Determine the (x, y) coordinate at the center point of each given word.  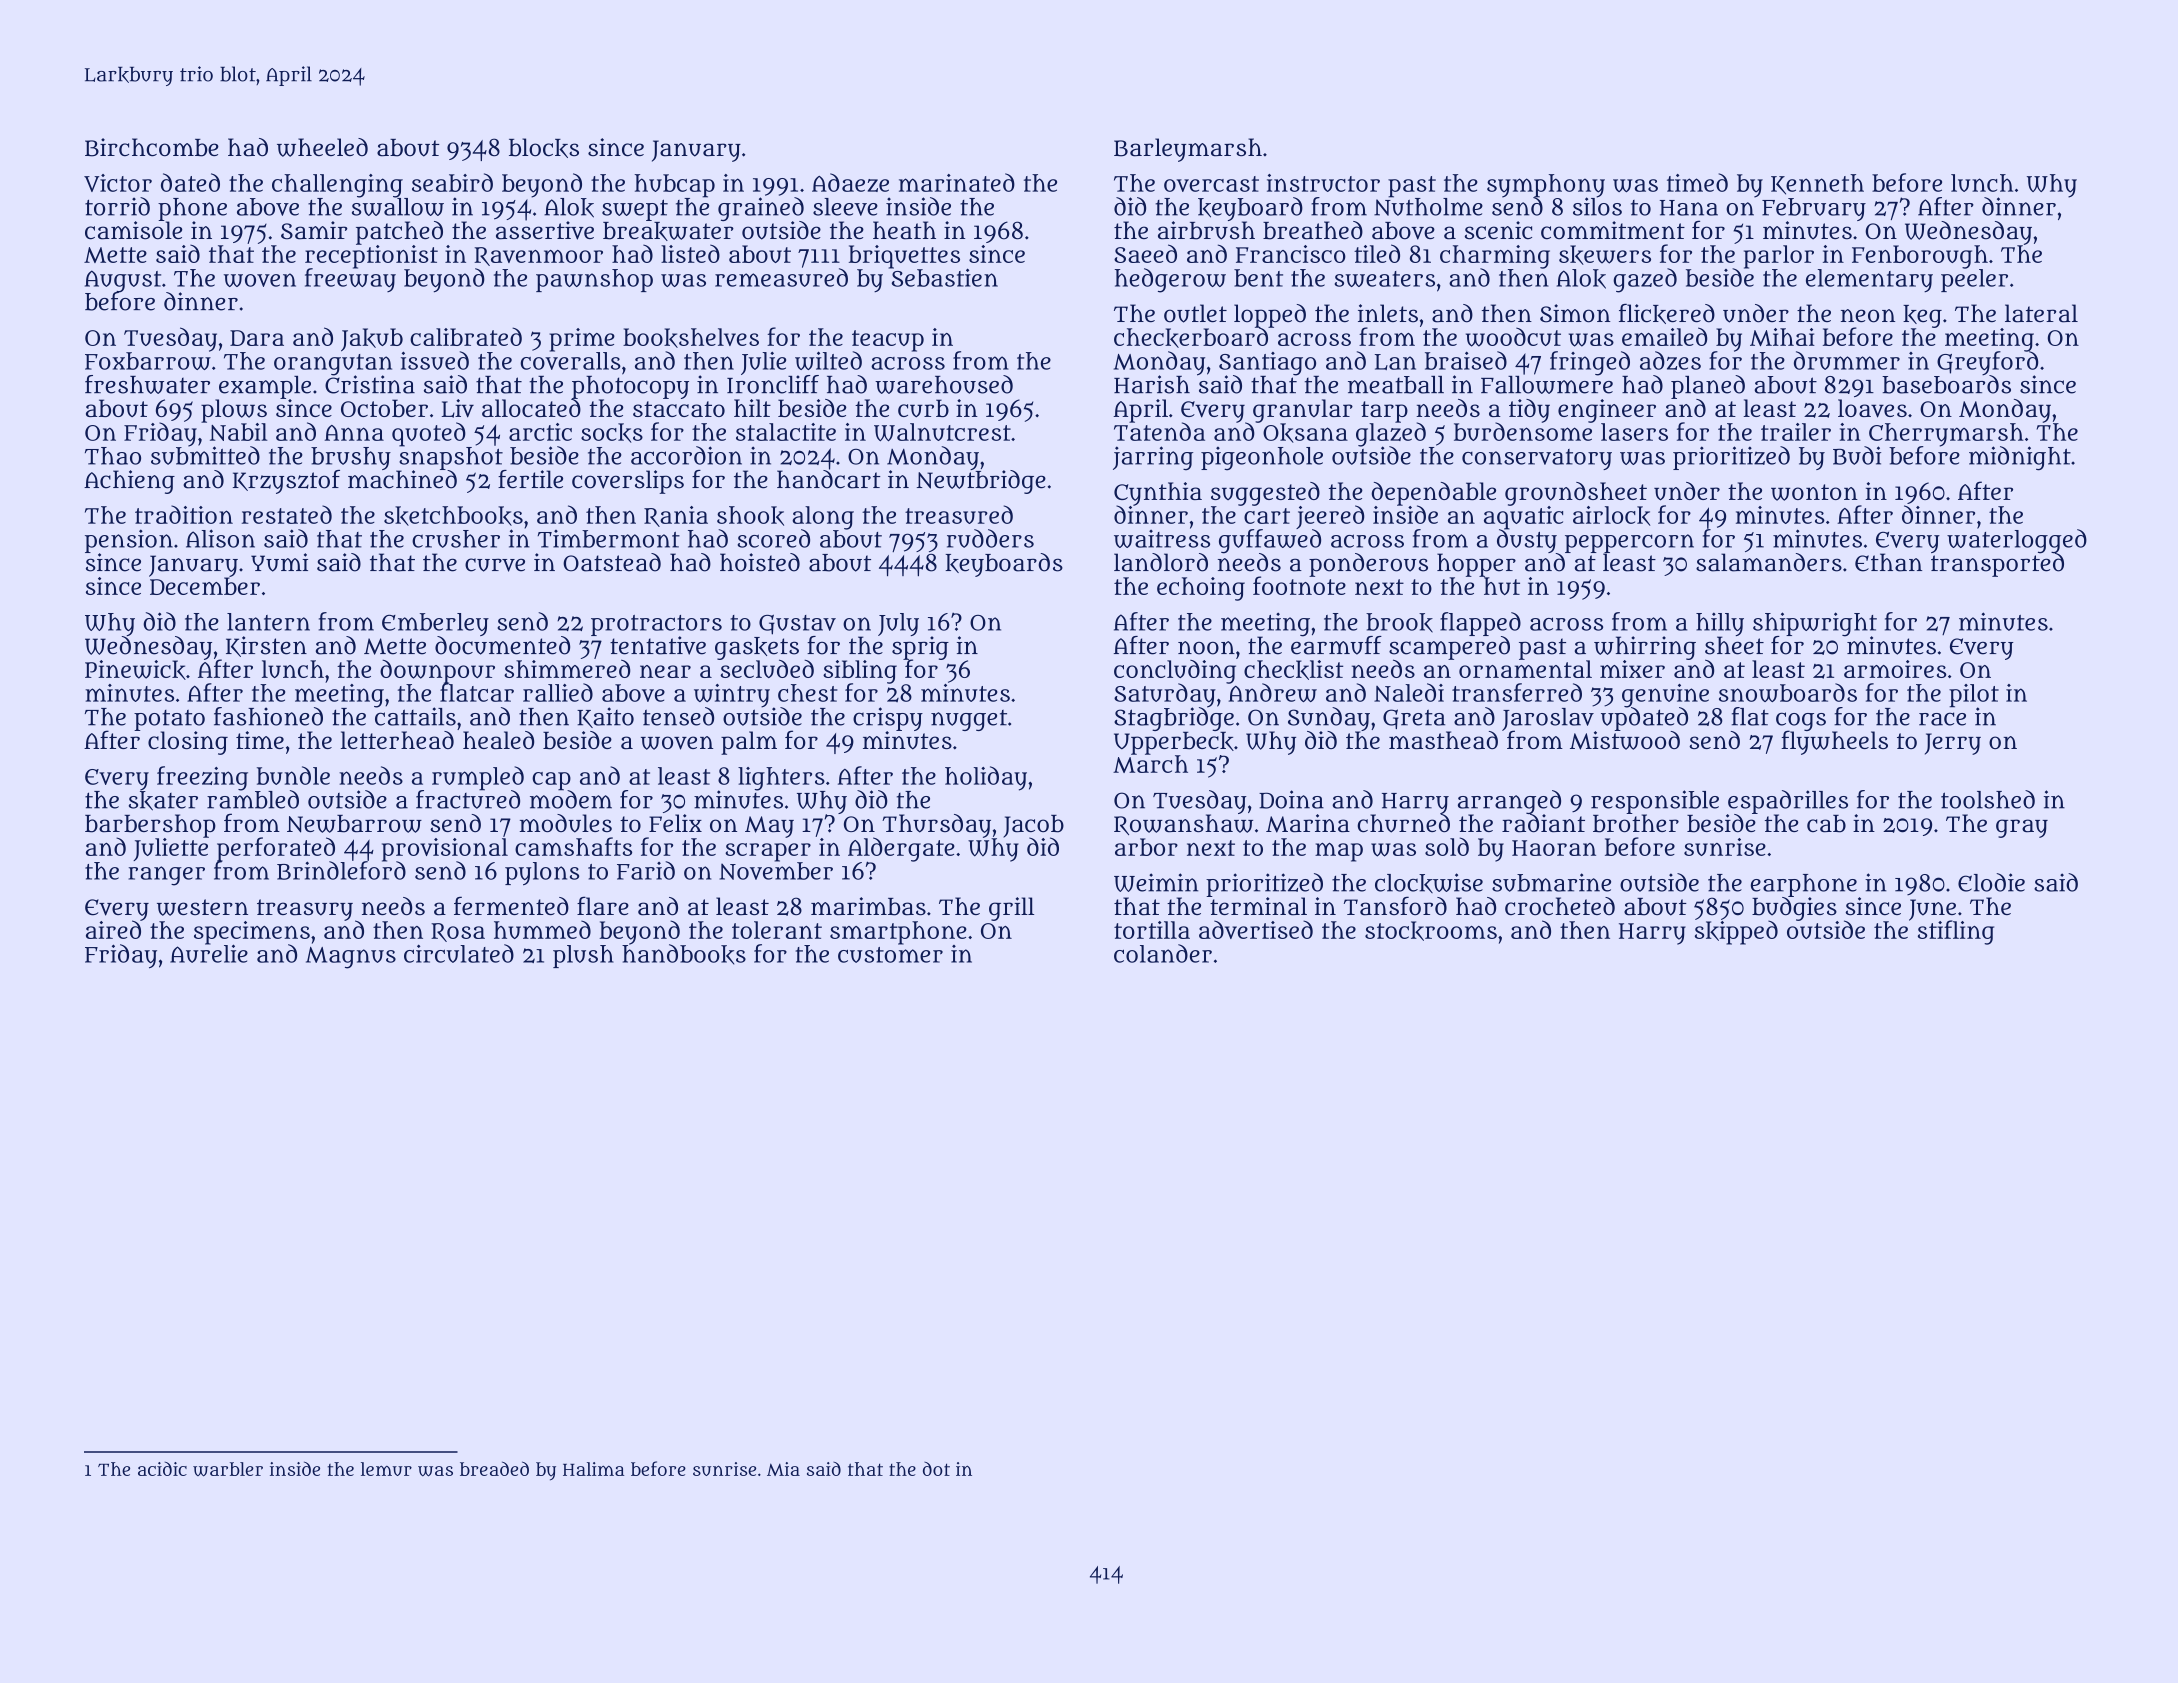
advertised (1256, 929)
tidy (1529, 411)
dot (936, 1469)
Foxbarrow (148, 361)
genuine (1665, 695)
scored (774, 538)
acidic (162, 1469)
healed (498, 740)
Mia (783, 1469)
